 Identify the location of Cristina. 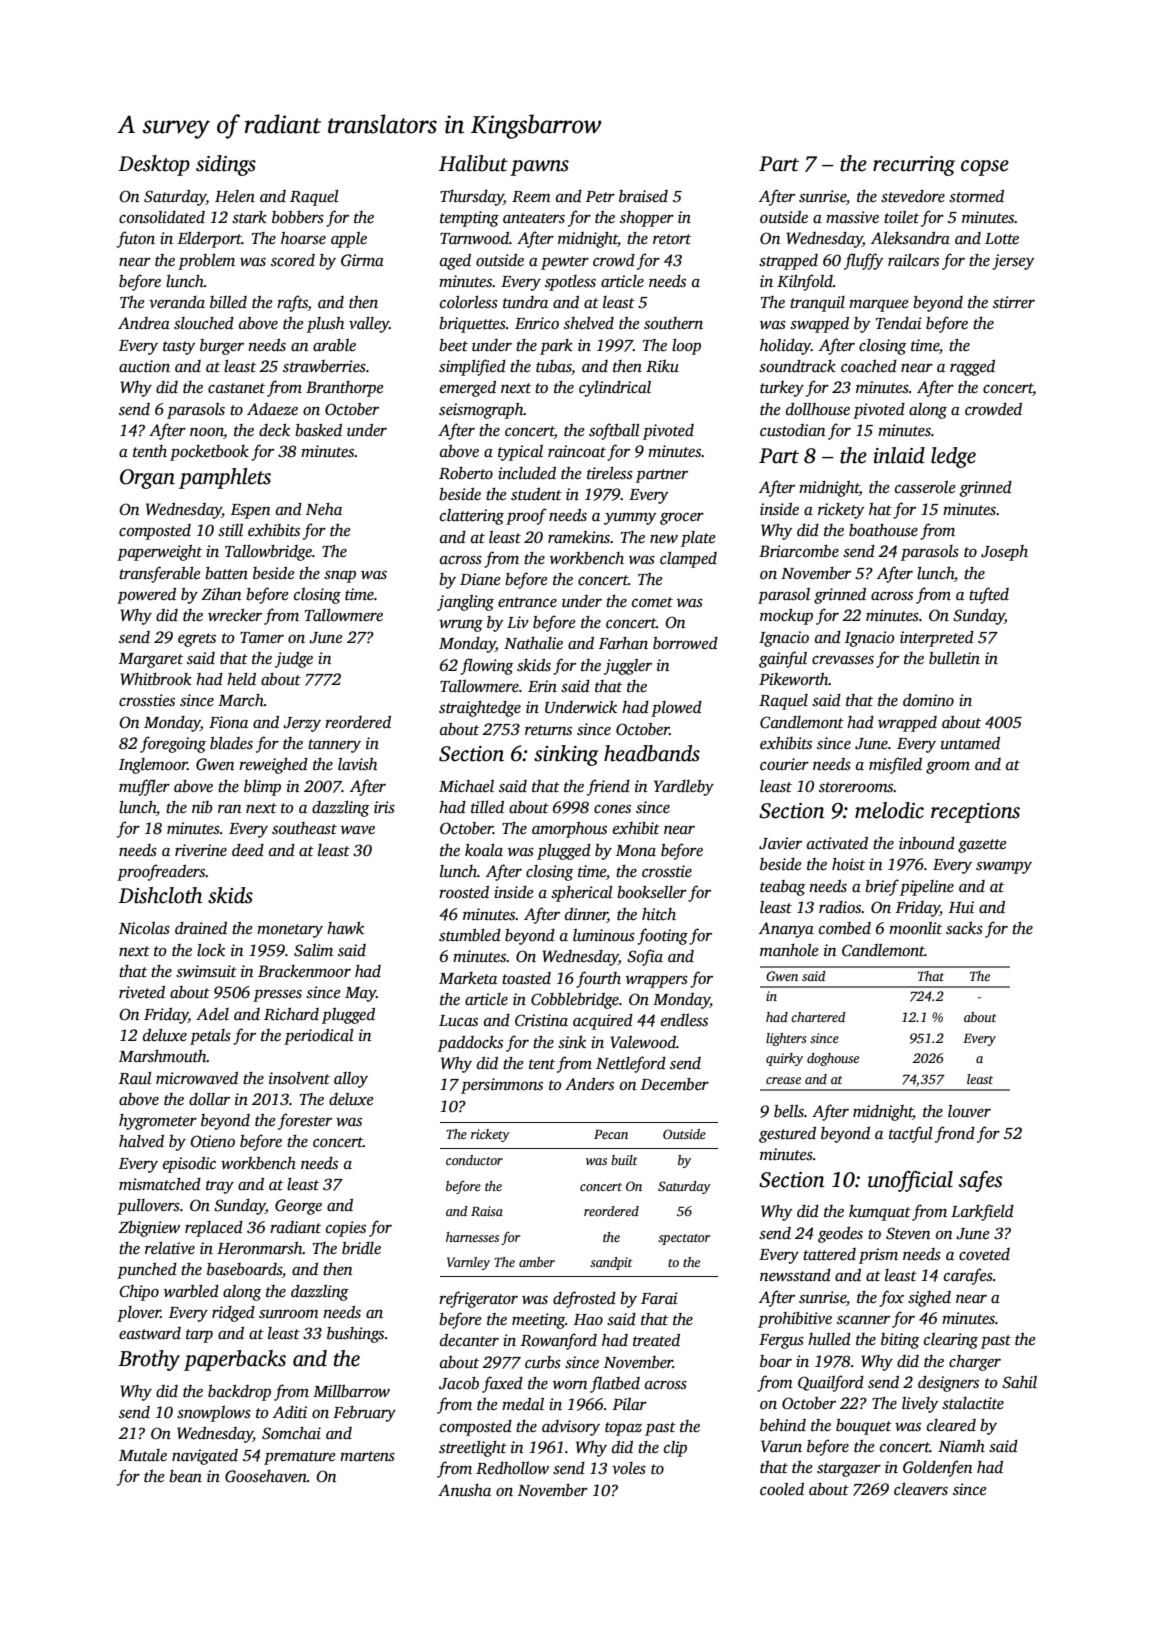
(541, 1020).
